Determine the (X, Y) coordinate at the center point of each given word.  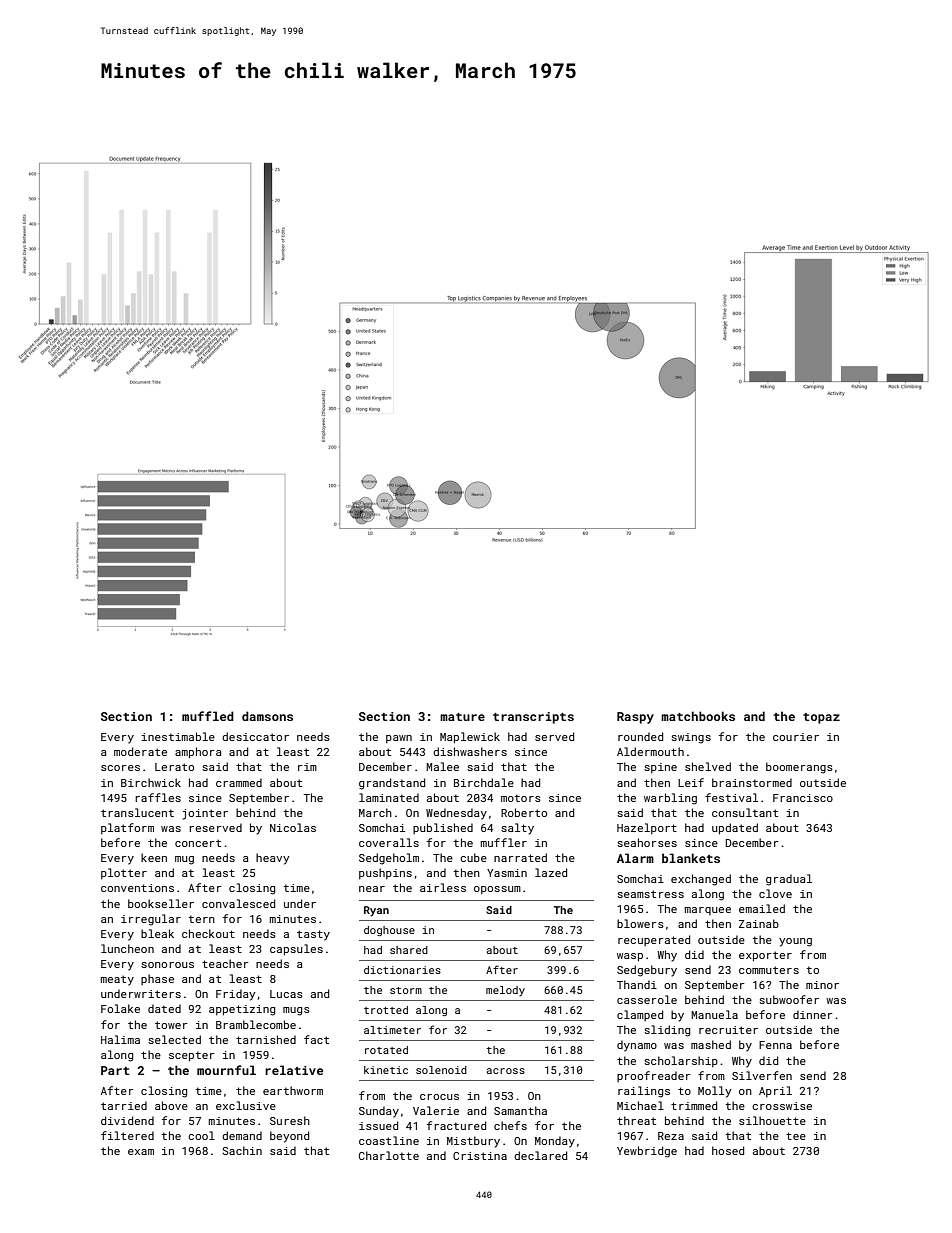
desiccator (255, 736)
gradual (789, 880)
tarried (124, 1105)
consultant (745, 812)
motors (521, 798)
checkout (208, 933)
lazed (551, 872)
